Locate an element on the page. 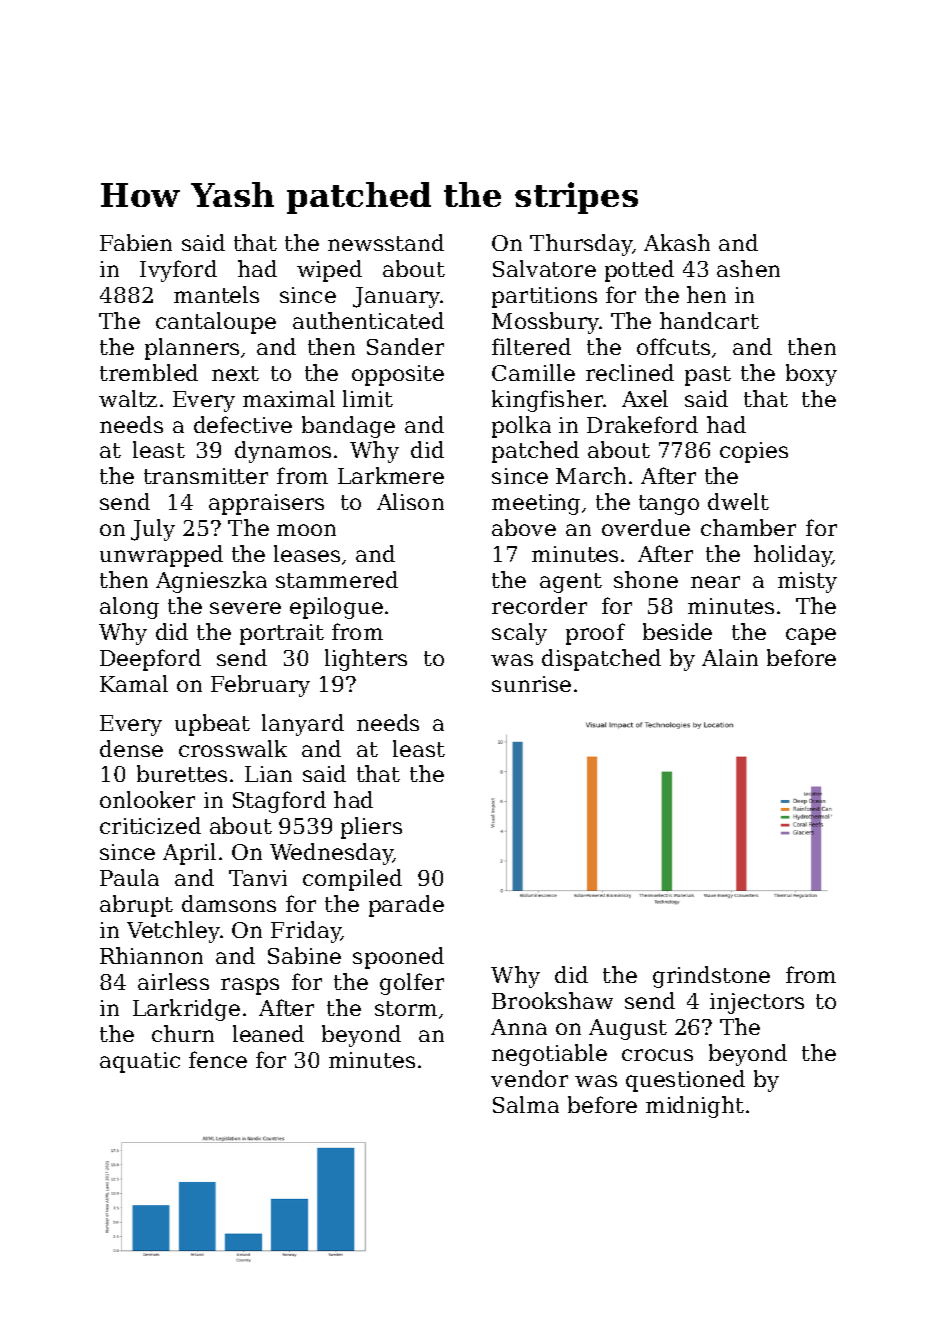 This document has height=1330, width=937. Salma is located at coordinates (526, 1104).
